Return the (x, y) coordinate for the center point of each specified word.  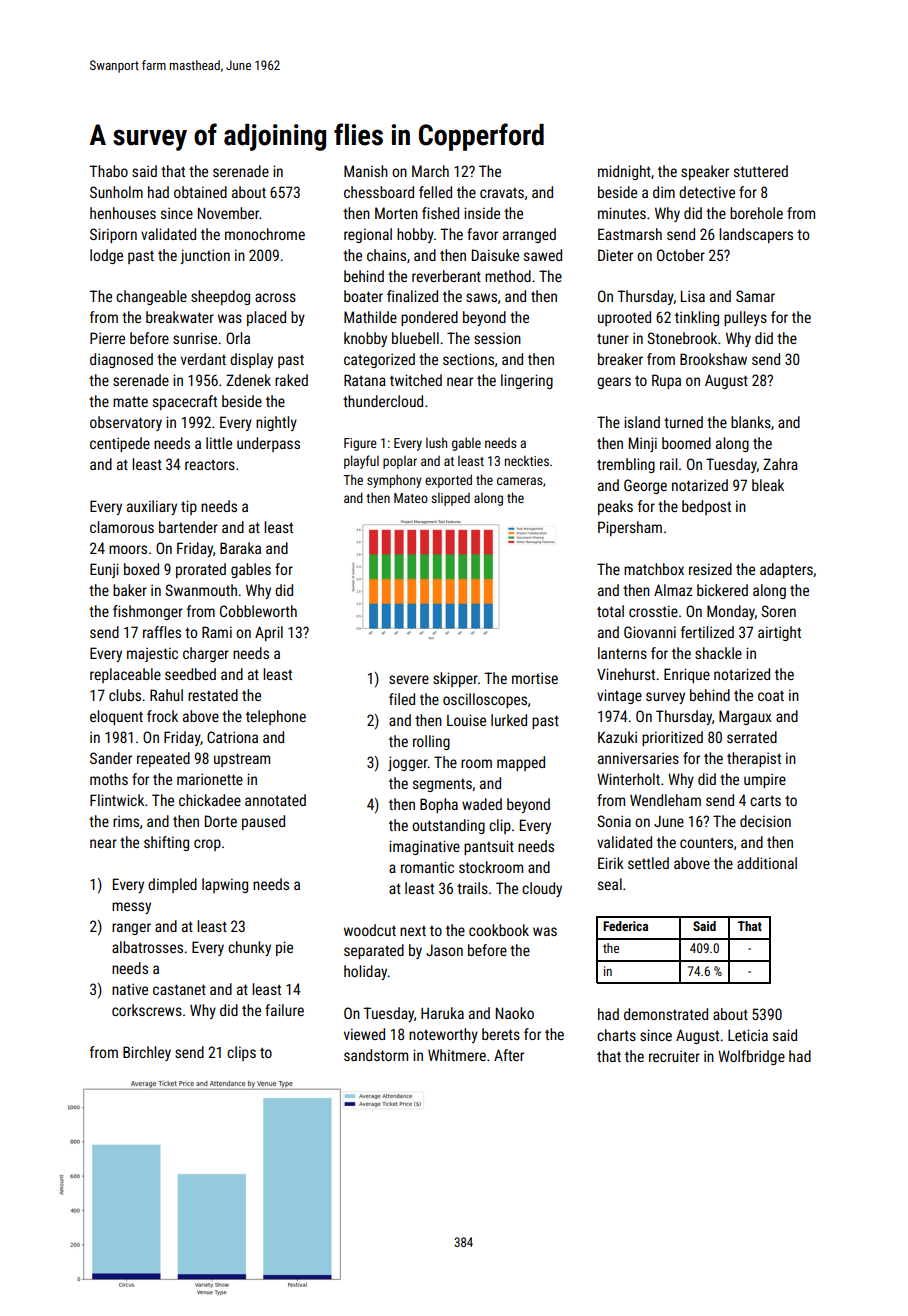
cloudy (542, 889)
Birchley (147, 1053)
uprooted (624, 318)
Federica (625, 926)
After (509, 1055)
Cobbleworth (258, 611)
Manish (366, 171)
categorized (379, 360)
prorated (201, 570)
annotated (275, 800)
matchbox (654, 569)
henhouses (123, 213)
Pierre (107, 338)
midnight (624, 172)
